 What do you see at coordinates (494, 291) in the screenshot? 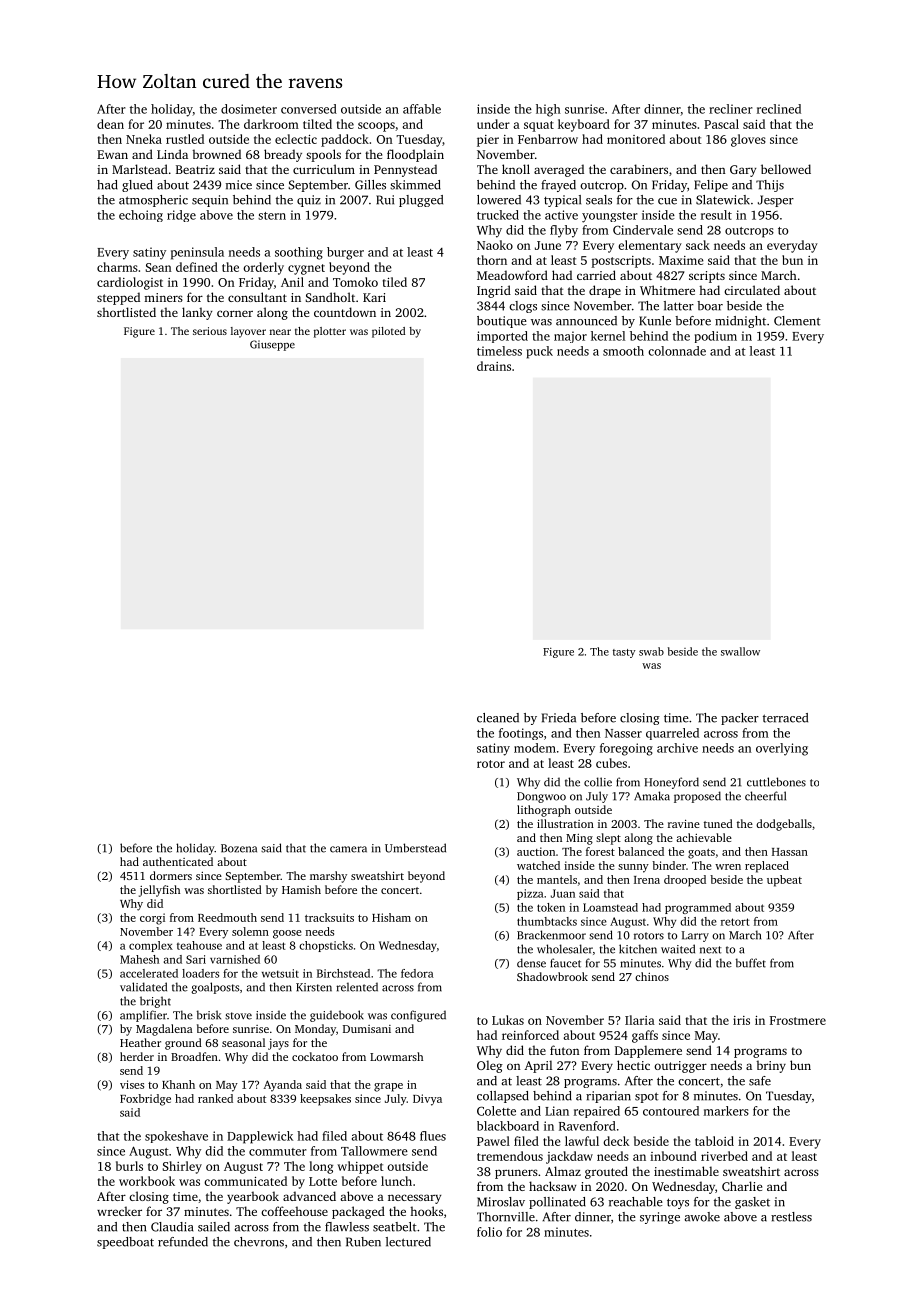
I see `Ingrid` at bounding box center [494, 291].
